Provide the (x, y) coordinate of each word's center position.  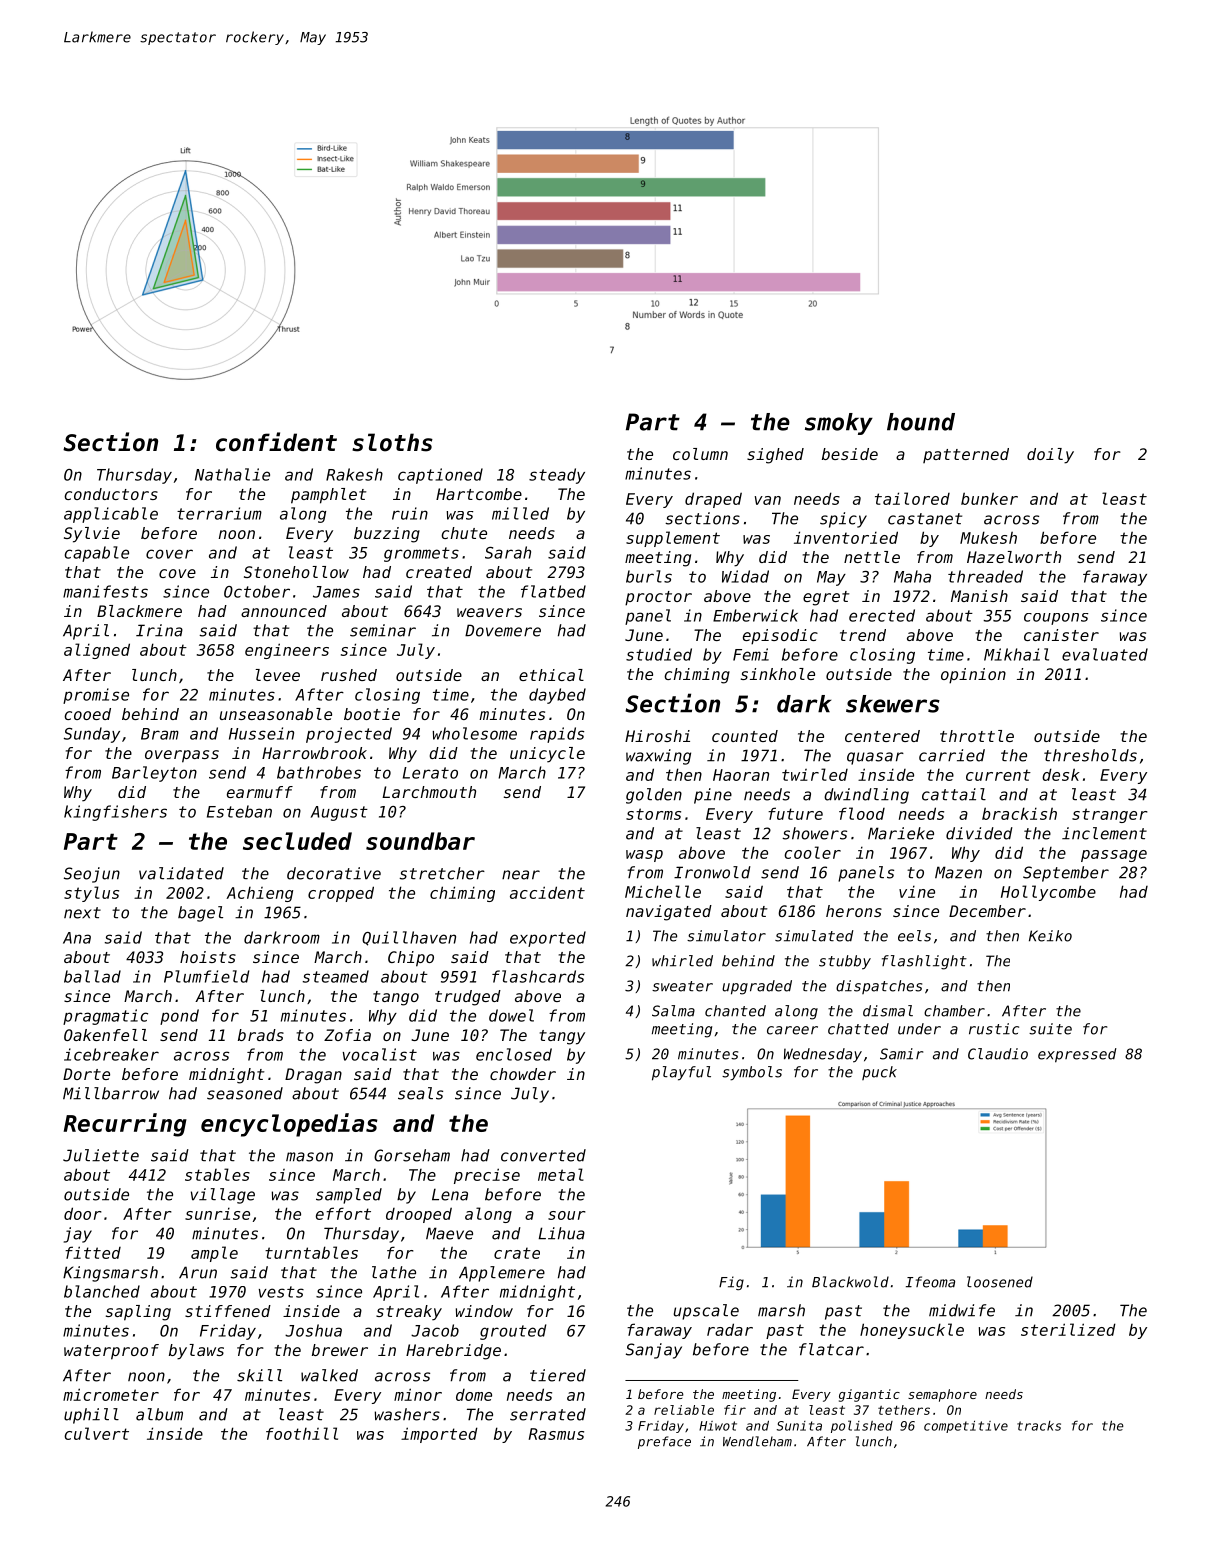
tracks (1039, 1426)
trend (863, 635)
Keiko (1050, 936)
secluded (297, 841)
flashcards (538, 976)
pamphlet (328, 496)
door (83, 1213)
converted (543, 1155)
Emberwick (755, 615)
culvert (96, 1433)
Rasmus (556, 1434)
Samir (901, 1054)
